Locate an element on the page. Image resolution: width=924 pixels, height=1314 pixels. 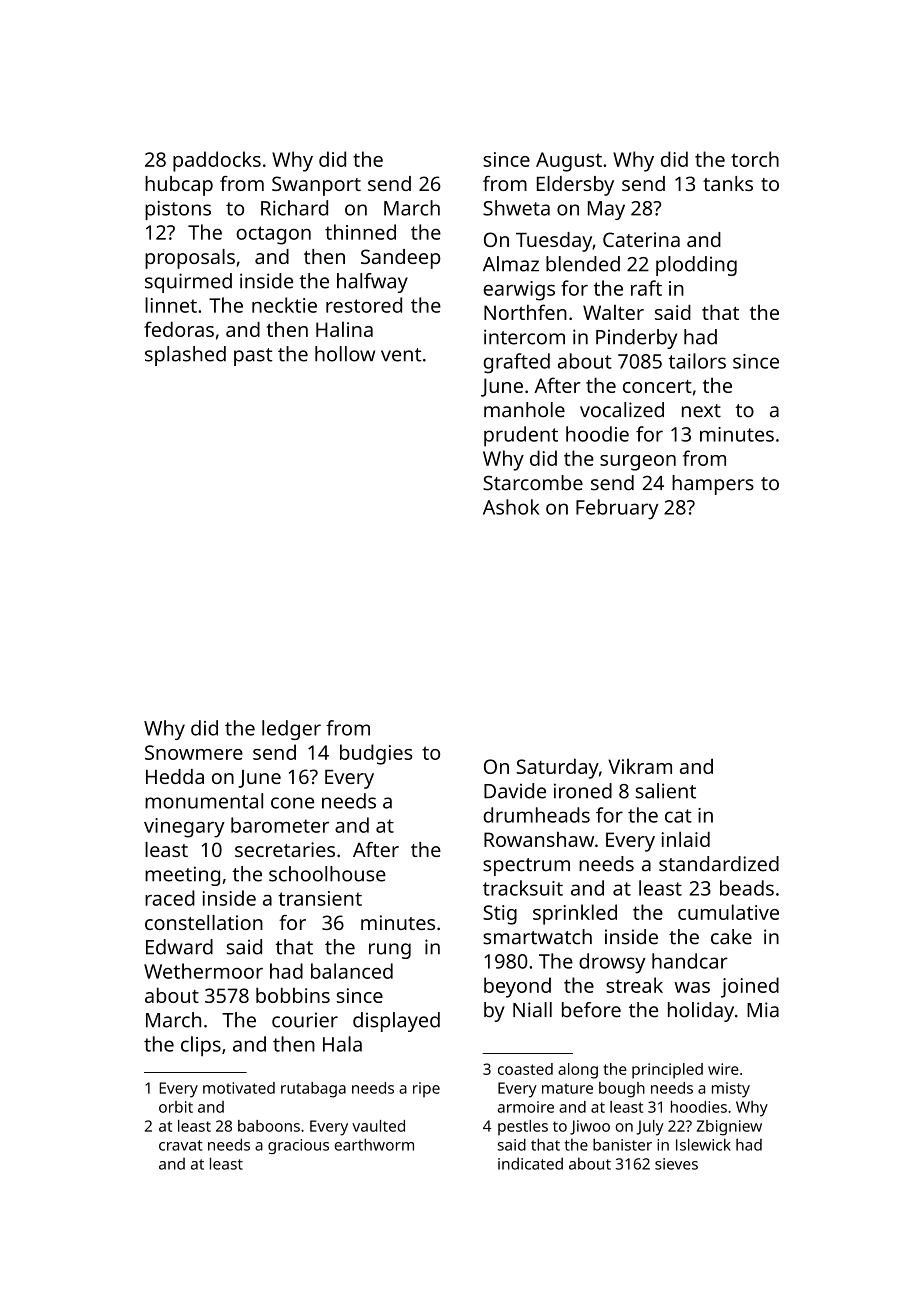
Sandeep is located at coordinates (401, 259).
